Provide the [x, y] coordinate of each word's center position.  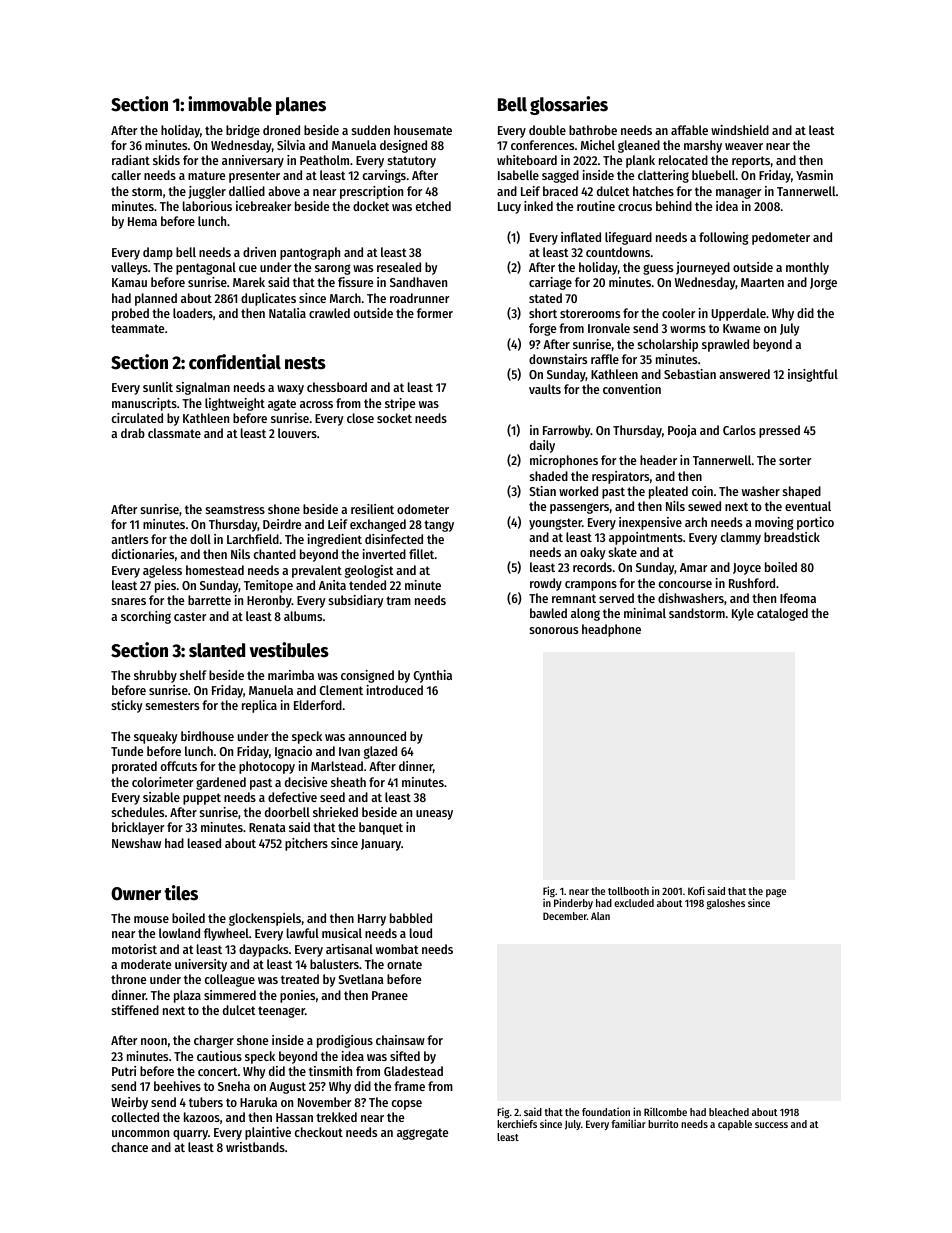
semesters [172, 705]
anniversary [253, 161]
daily [542, 446]
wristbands [255, 1147]
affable [689, 130]
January [381, 845]
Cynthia [433, 676]
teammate [137, 328]
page [776, 893]
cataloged [782, 614]
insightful [813, 375]
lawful [303, 933]
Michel [598, 145]
